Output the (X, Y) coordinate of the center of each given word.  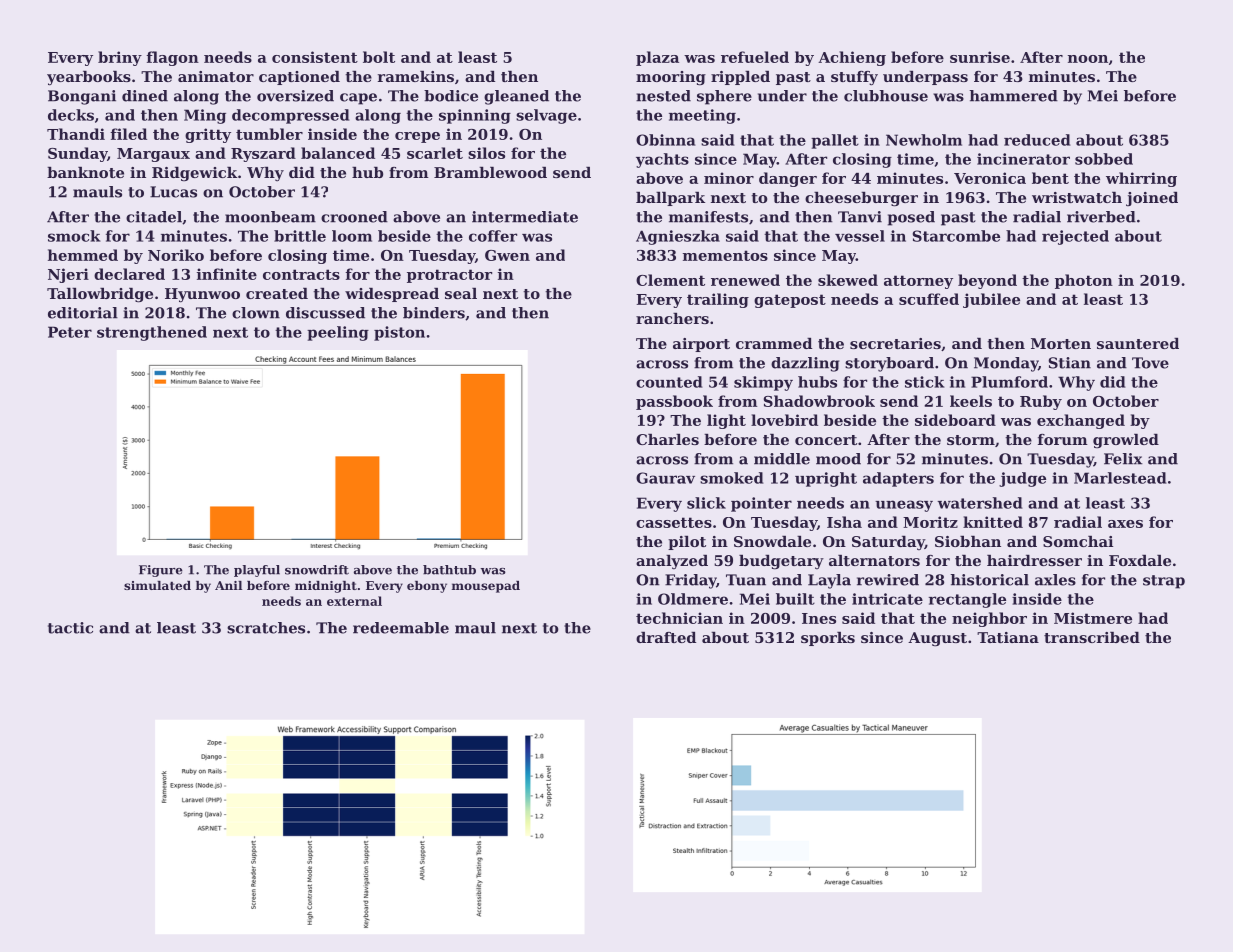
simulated (157, 585)
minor (729, 178)
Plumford (1009, 382)
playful (257, 571)
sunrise (980, 57)
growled (1126, 441)
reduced (1037, 140)
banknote (85, 172)
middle (782, 459)
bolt (379, 57)
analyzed (672, 562)
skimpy (763, 383)
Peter (70, 332)
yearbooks (89, 78)
